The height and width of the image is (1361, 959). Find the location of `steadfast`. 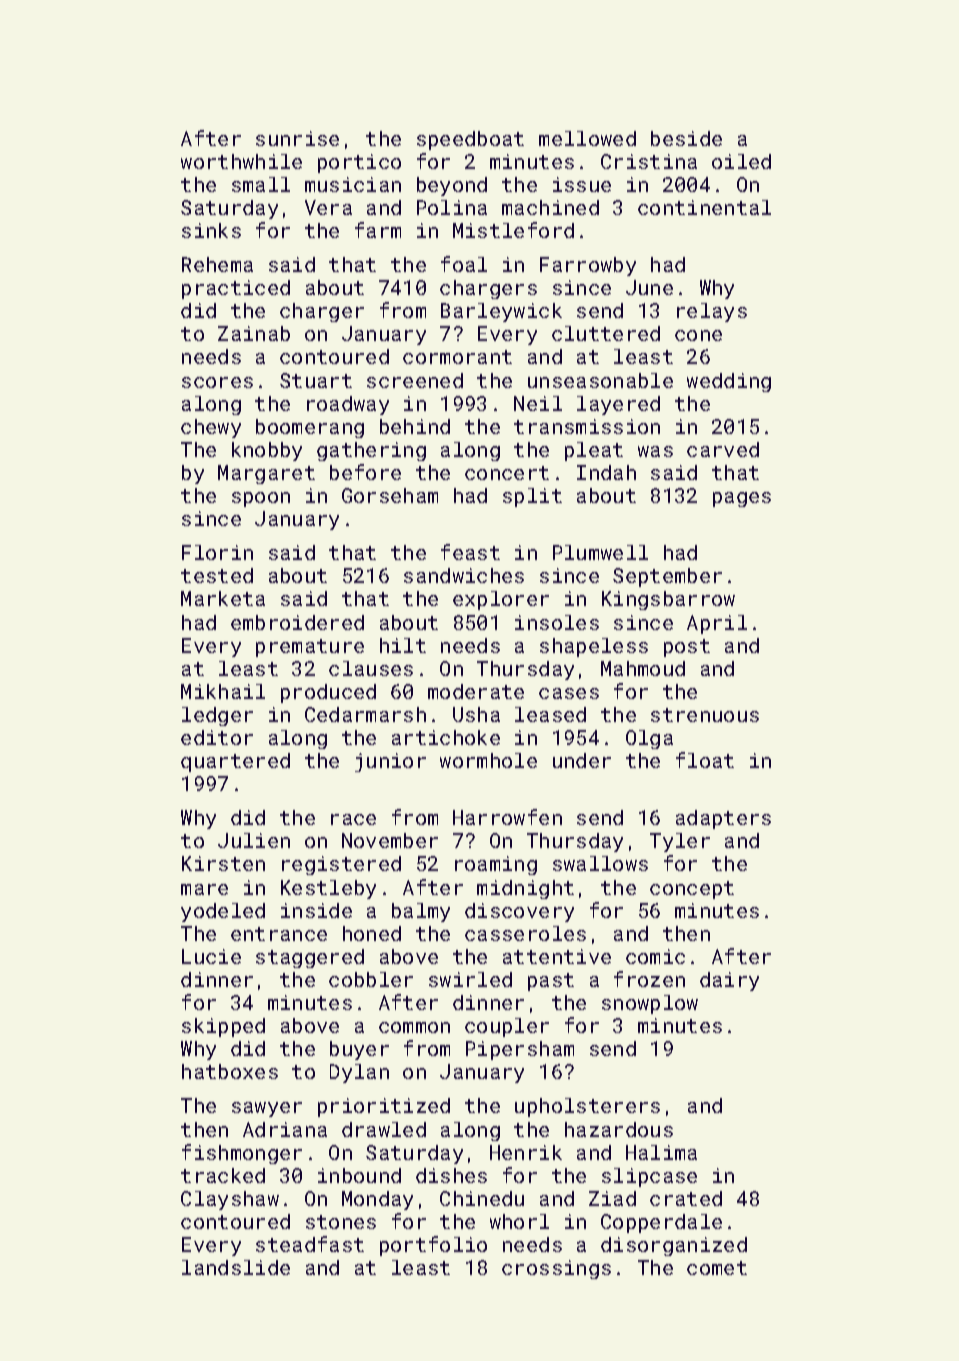

steadfast is located at coordinates (310, 1244).
